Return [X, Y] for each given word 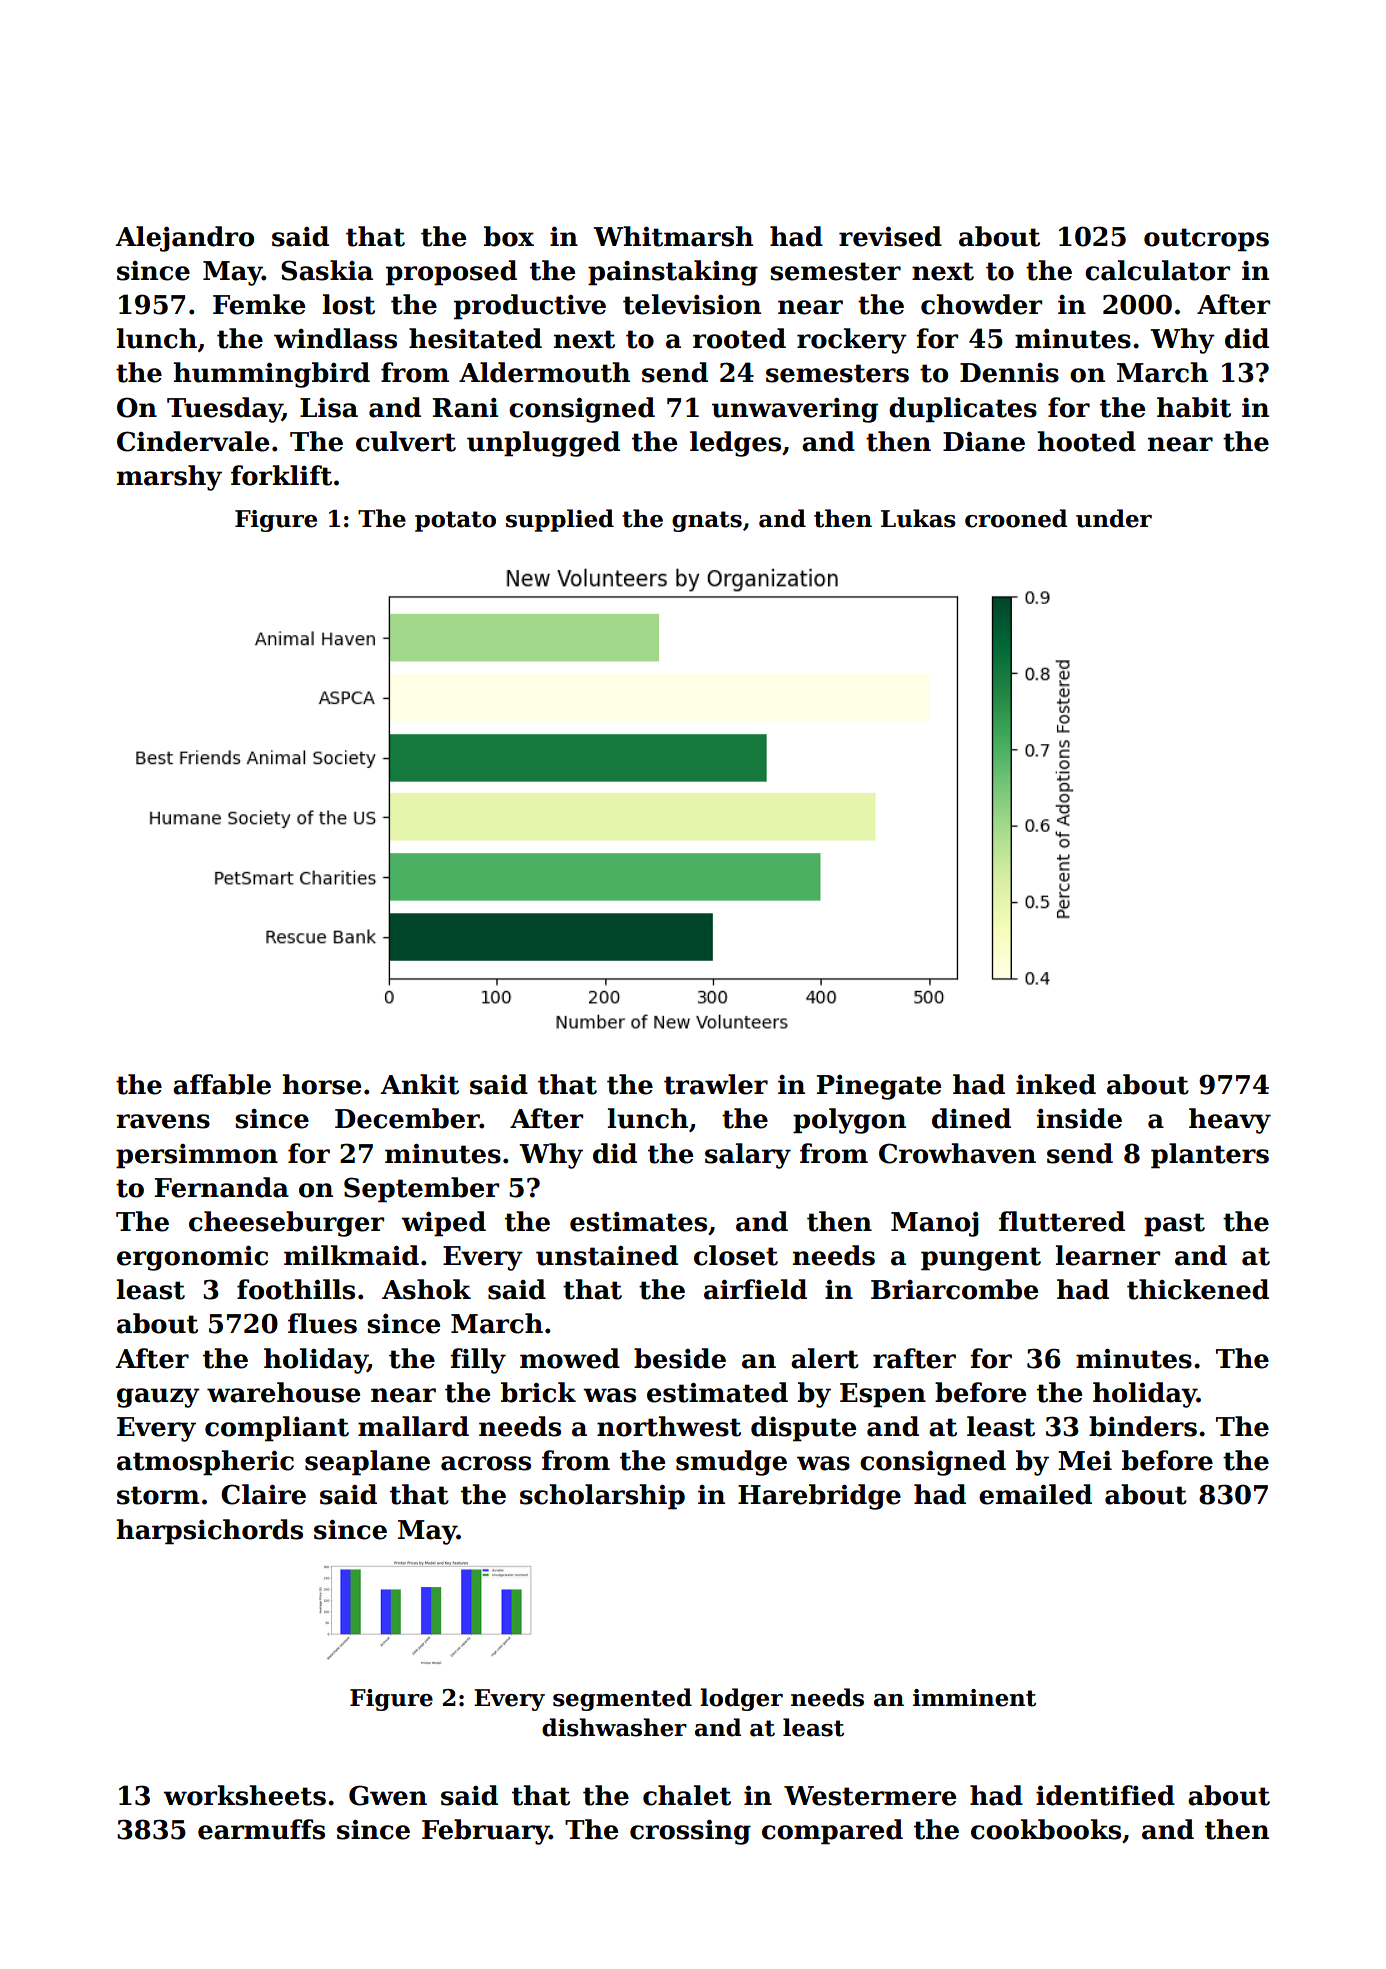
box [509, 236]
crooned [1016, 518]
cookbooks [1046, 1829]
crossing [690, 1832]
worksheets [244, 1795]
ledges [735, 444]
